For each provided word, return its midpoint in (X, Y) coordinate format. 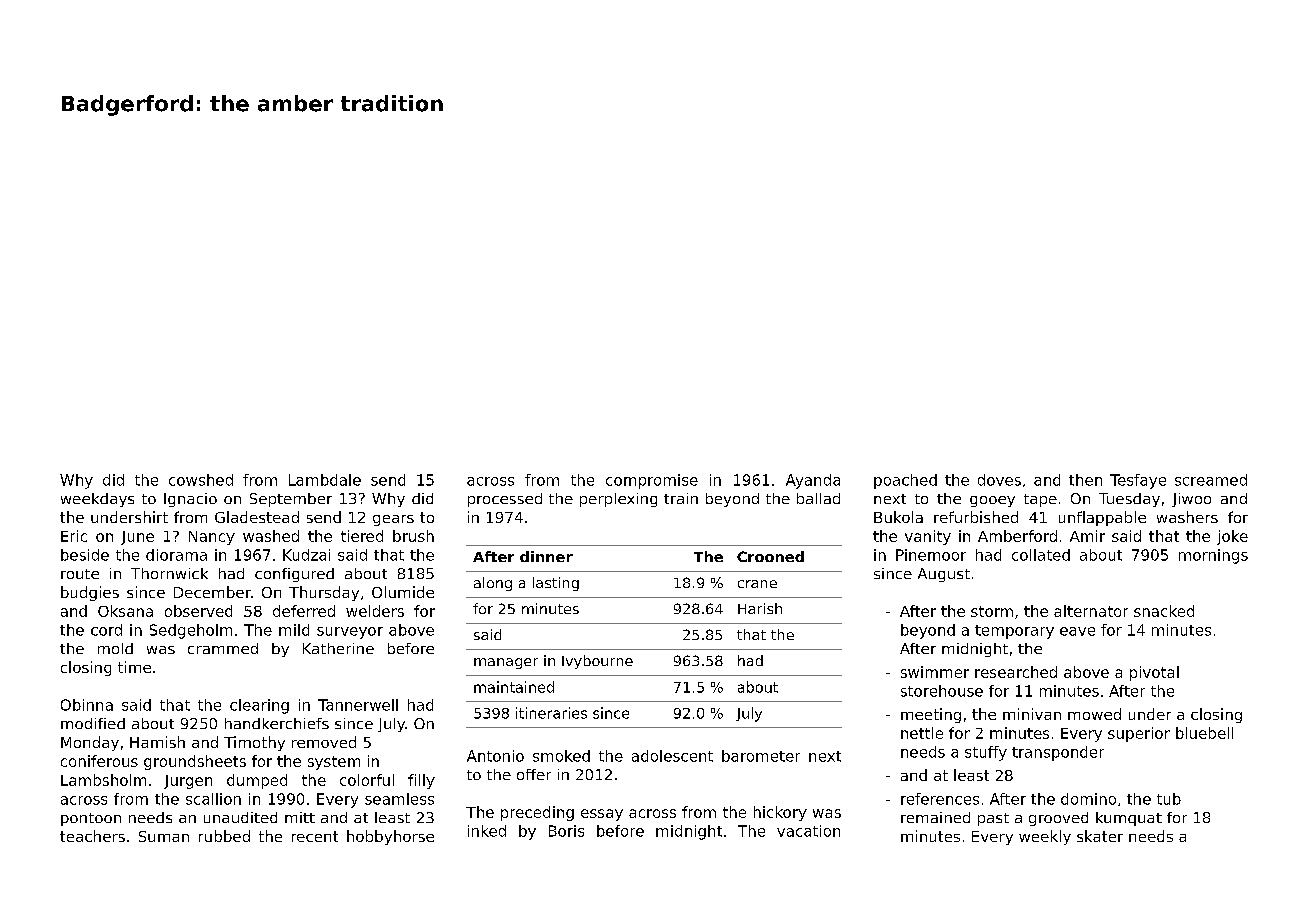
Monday (90, 743)
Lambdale (325, 480)
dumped (257, 781)
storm (992, 611)
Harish (760, 608)
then (1085, 480)
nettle (922, 733)
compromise (652, 481)
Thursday (324, 593)
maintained (514, 687)
